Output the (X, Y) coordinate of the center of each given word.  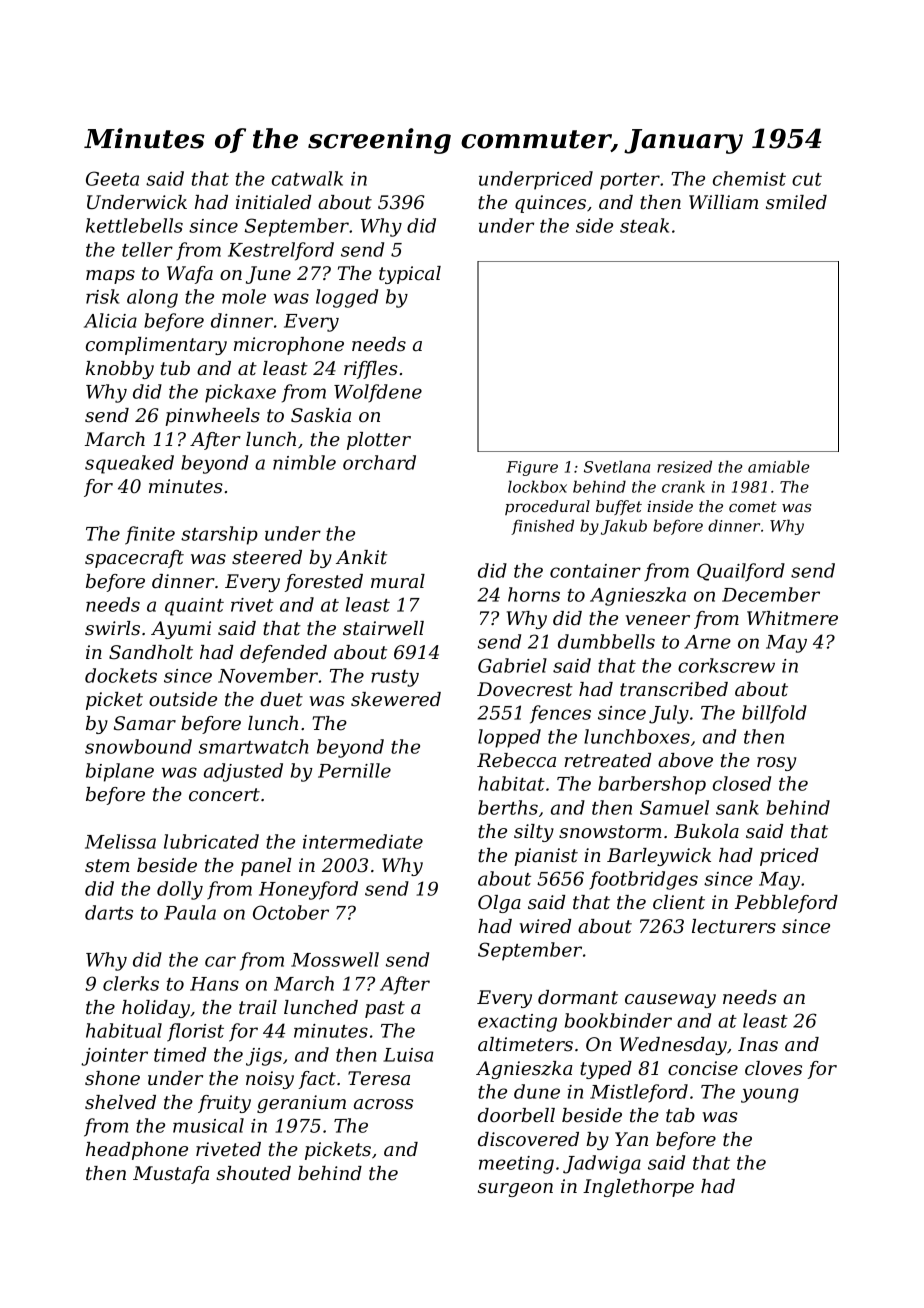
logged (347, 298)
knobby (120, 370)
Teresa (379, 1078)
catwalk (307, 178)
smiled (796, 202)
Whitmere (792, 618)
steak (644, 225)
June (268, 275)
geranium (301, 1104)
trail (258, 1007)
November (268, 675)
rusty (395, 678)
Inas (758, 1044)
